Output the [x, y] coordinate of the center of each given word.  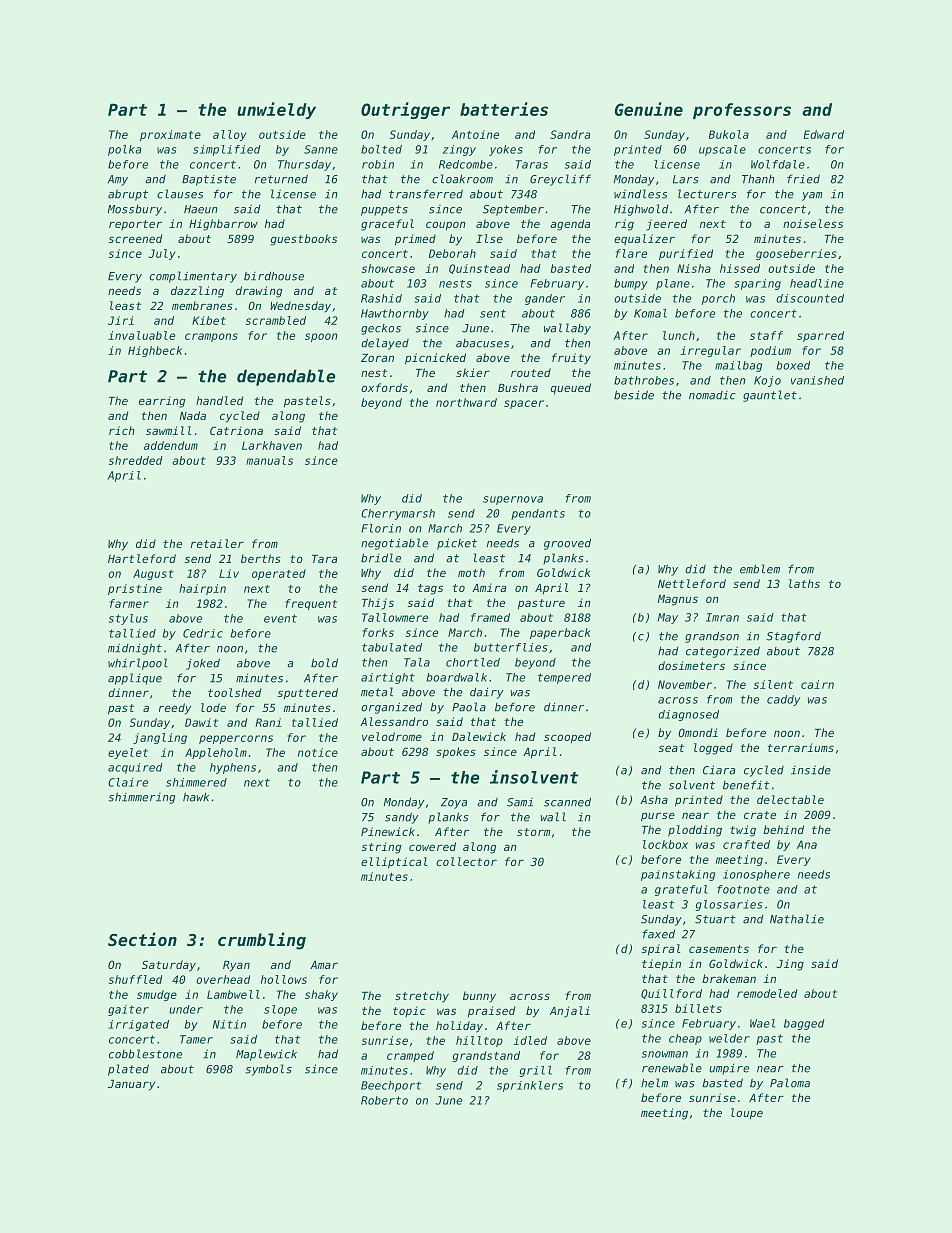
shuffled [136, 979]
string [381, 848]
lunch [679, 335]
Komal [650, 313]
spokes [456, 752]
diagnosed [688, 715]
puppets [384, 210]
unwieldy [276, 110]
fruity [571, 359]
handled [219, 400]
